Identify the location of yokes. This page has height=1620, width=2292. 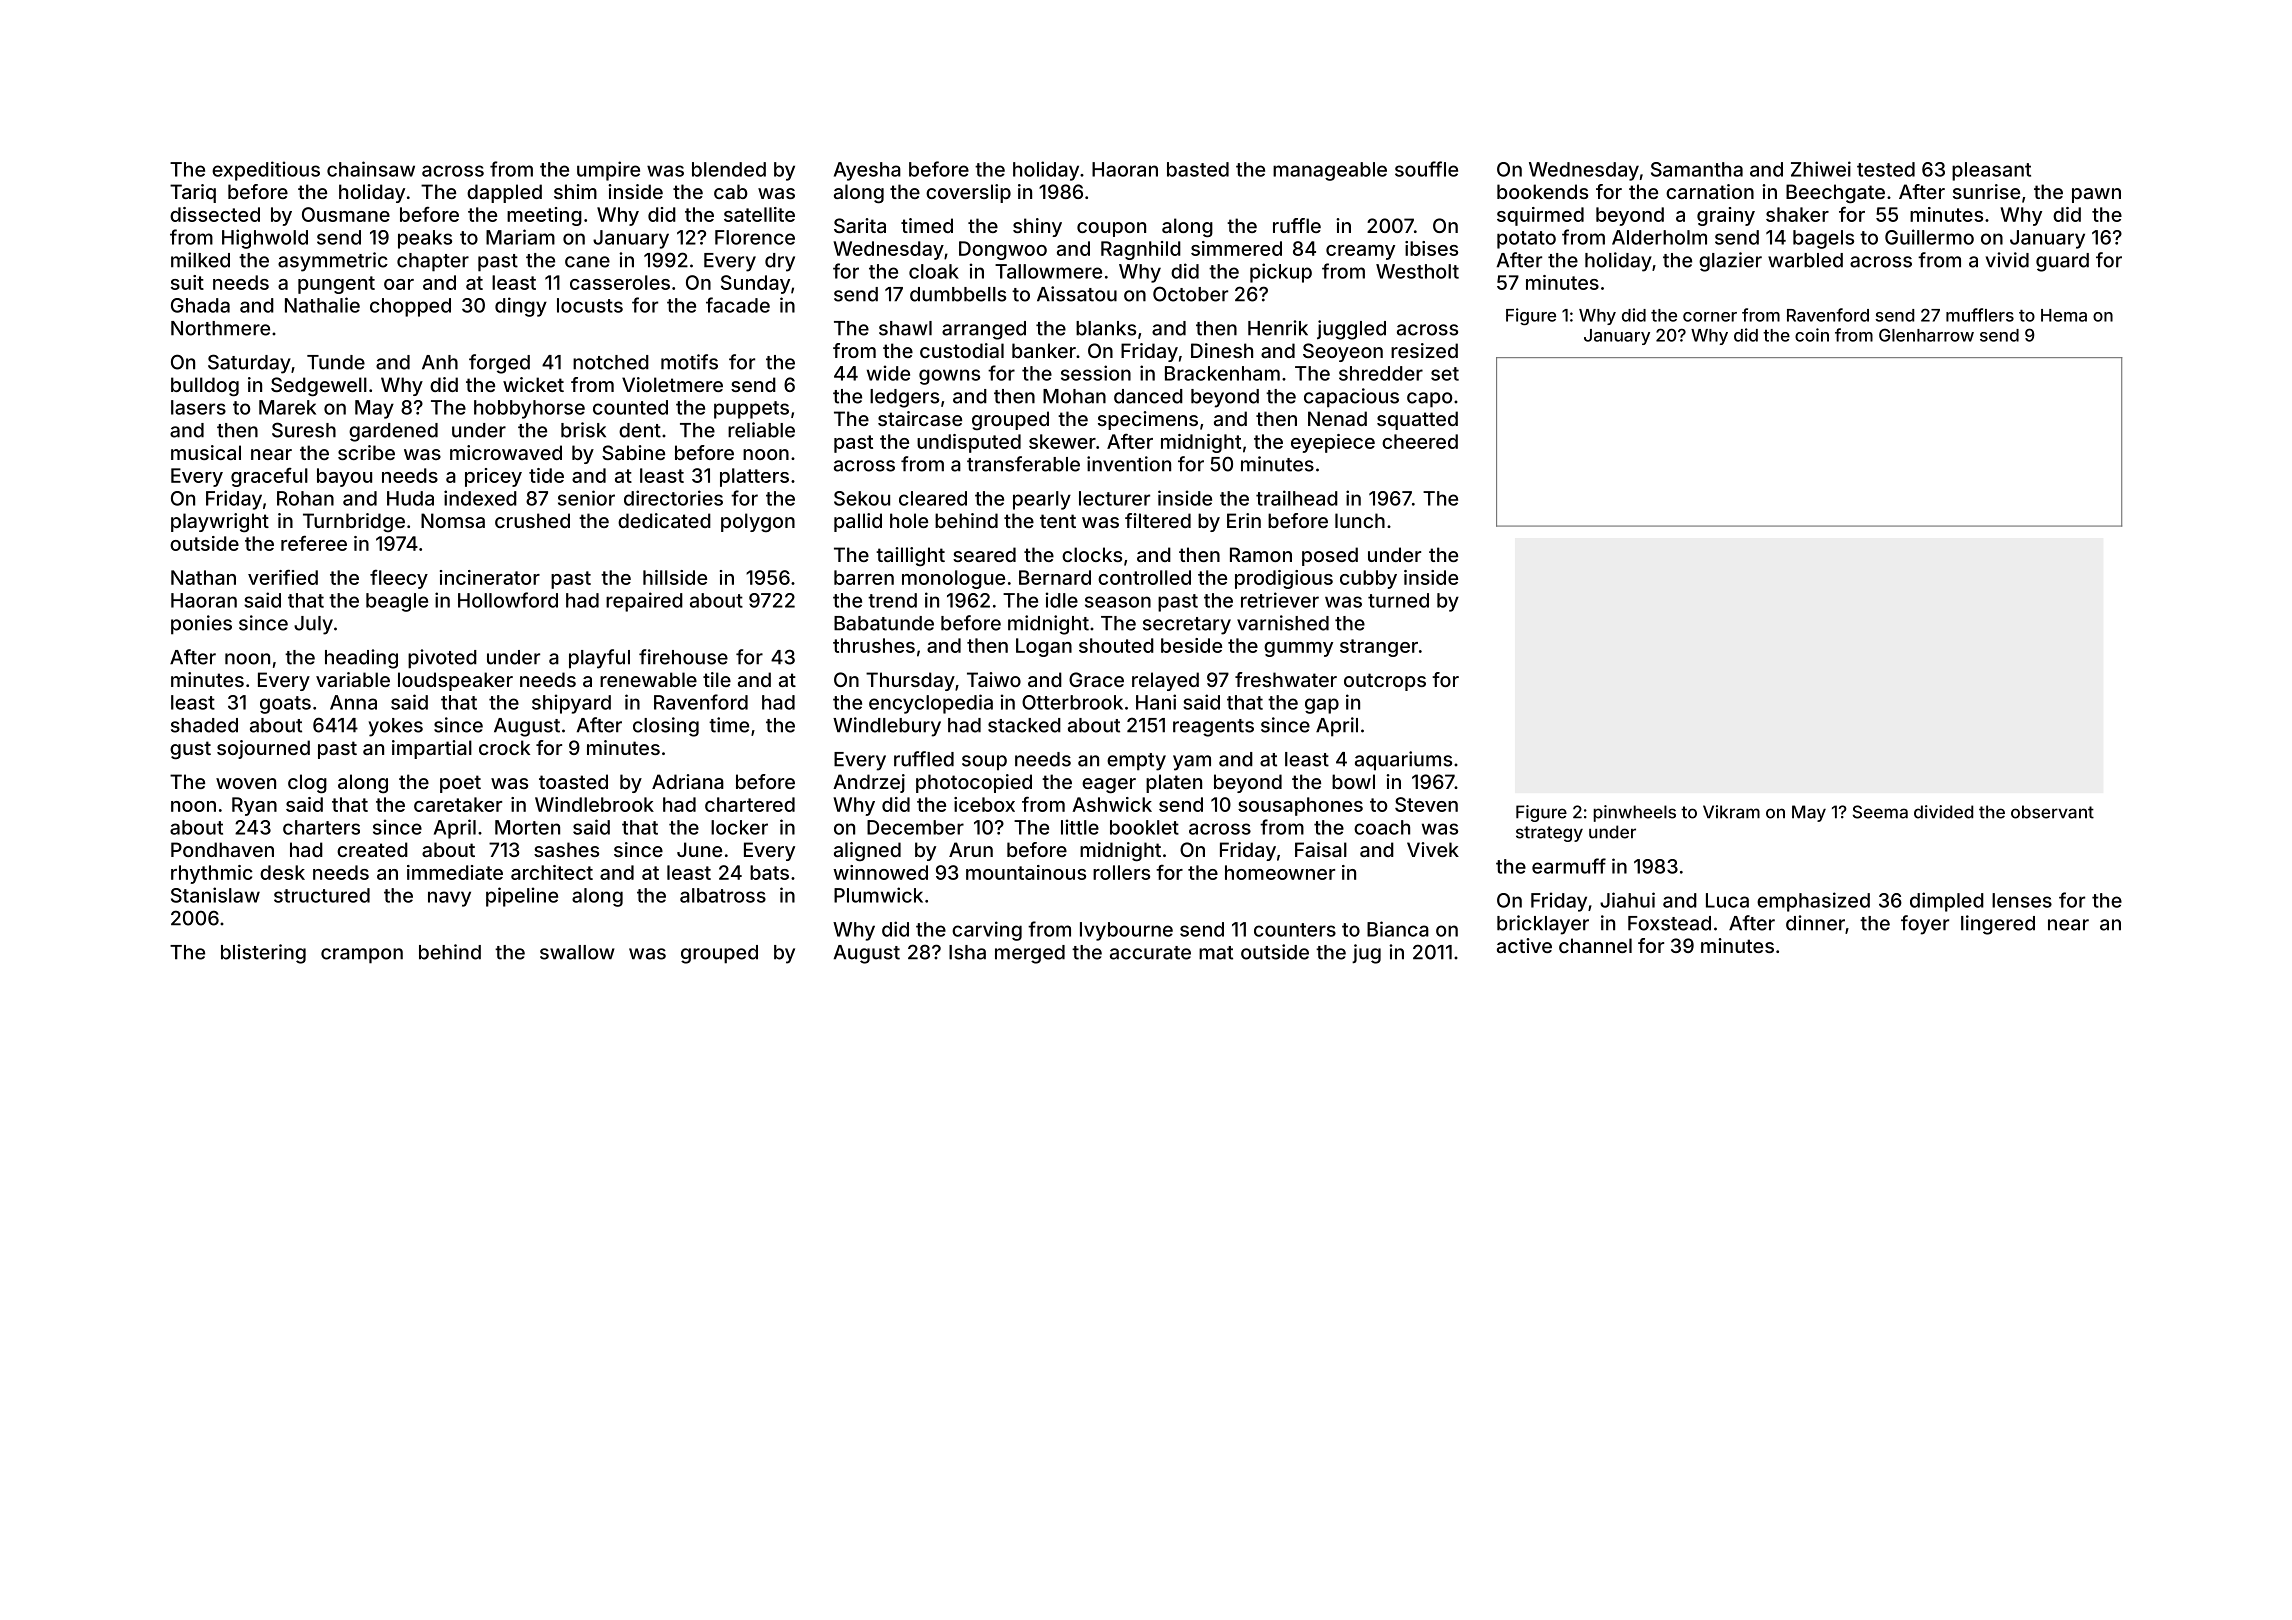
(396, 727).
